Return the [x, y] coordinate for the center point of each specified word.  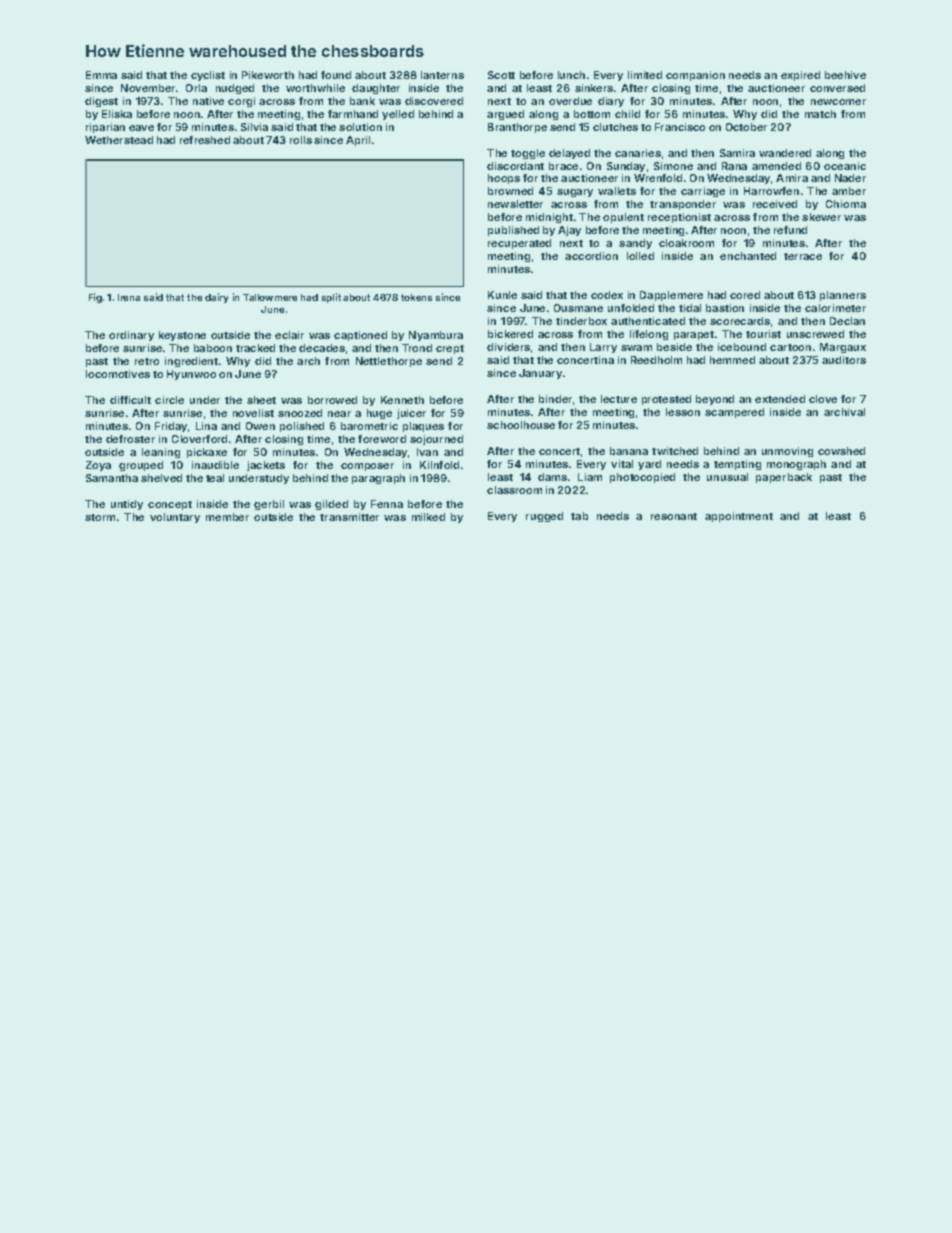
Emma [101, 75]
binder [555, 399]
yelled [398, 115]
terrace [803, 256]
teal [215, 478]
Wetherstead [119, 140]
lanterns [442, 75]
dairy [216, 298]
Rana [734, 166]
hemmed [732, 360]
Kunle [502, 295]
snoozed [300, 413]
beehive [845, 75]
